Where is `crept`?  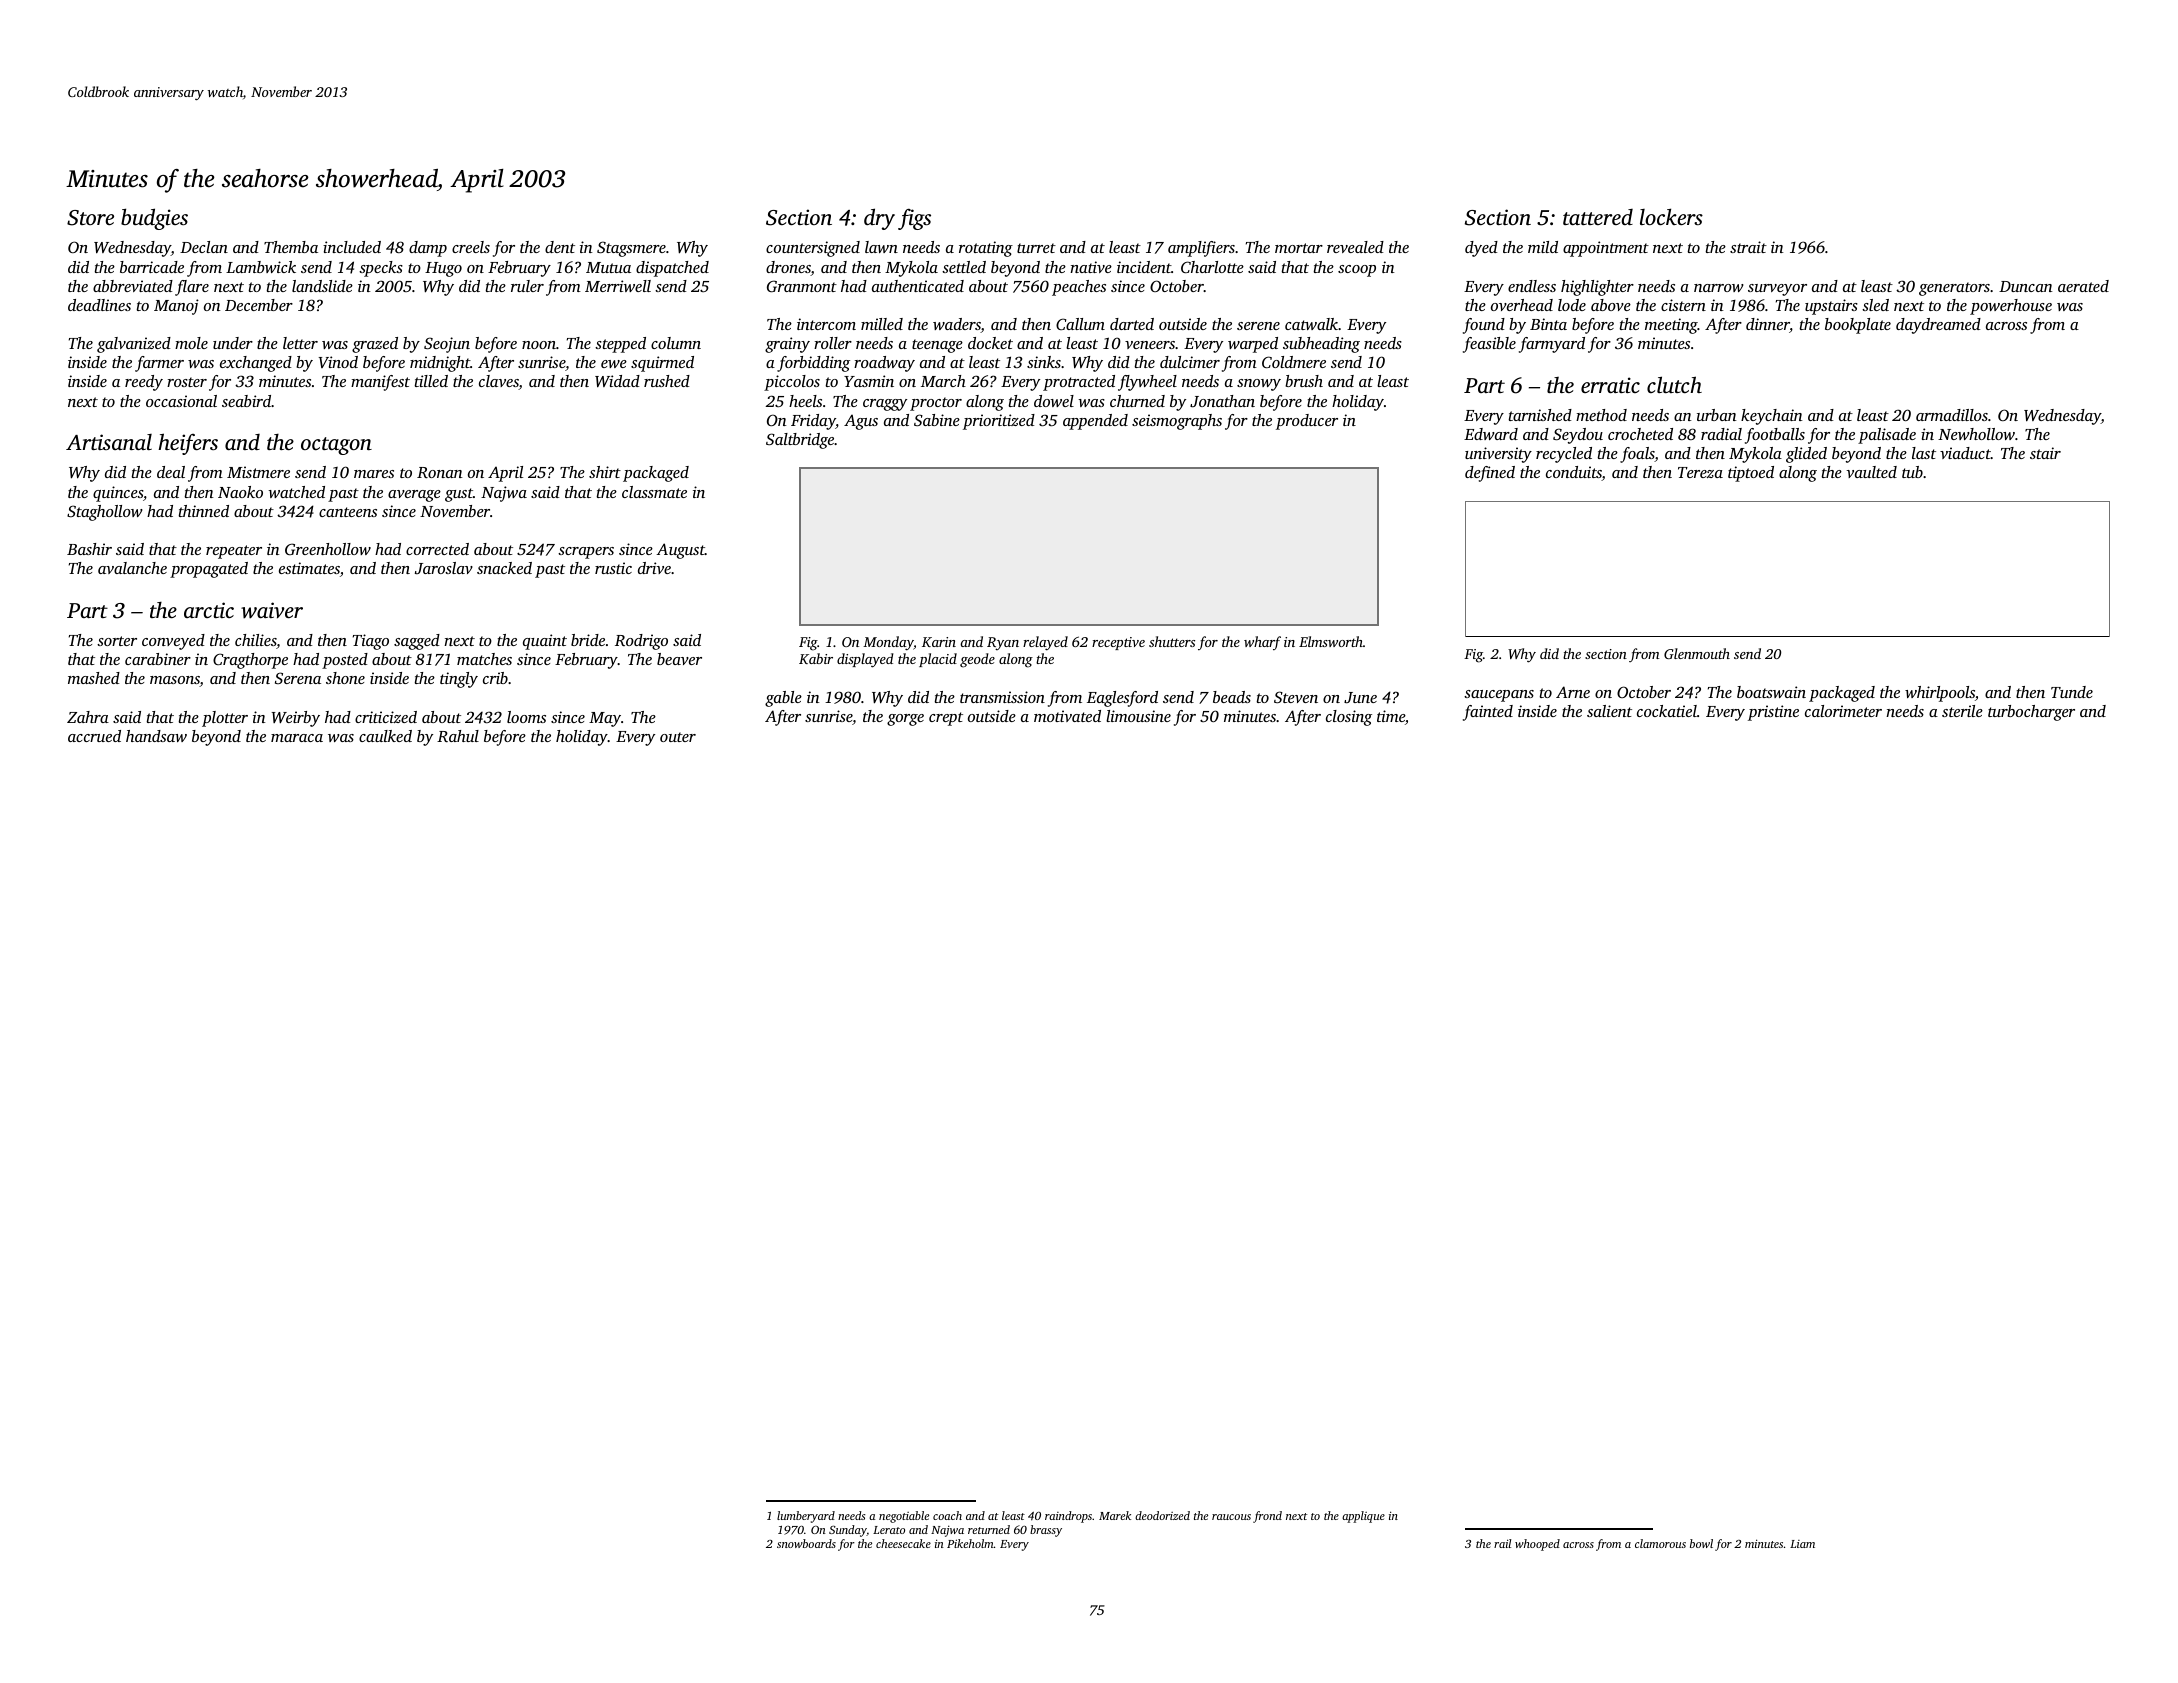 crept is located at coordinates (946, 719).
